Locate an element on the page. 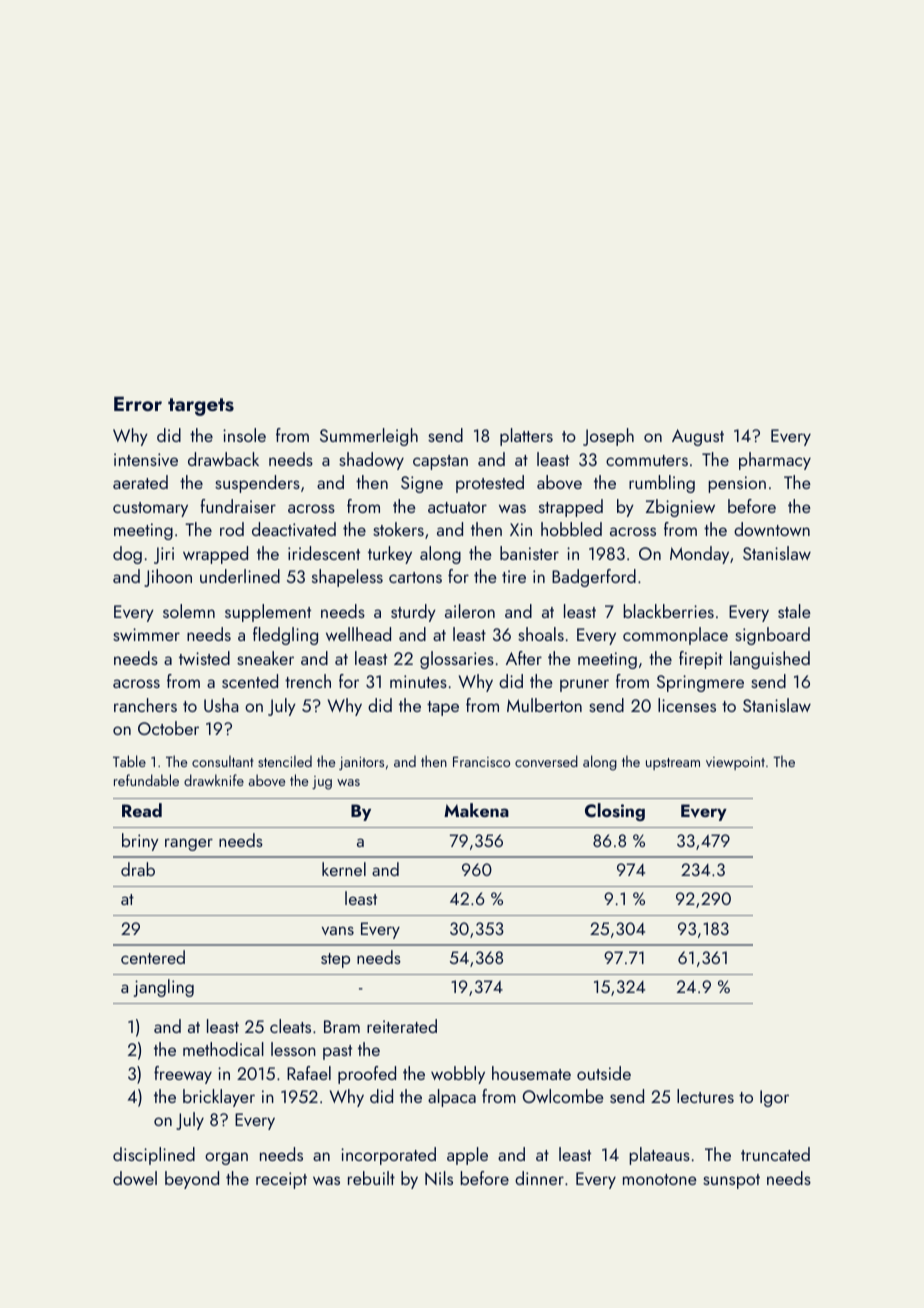  Error is located at coordinates (138, 403).
